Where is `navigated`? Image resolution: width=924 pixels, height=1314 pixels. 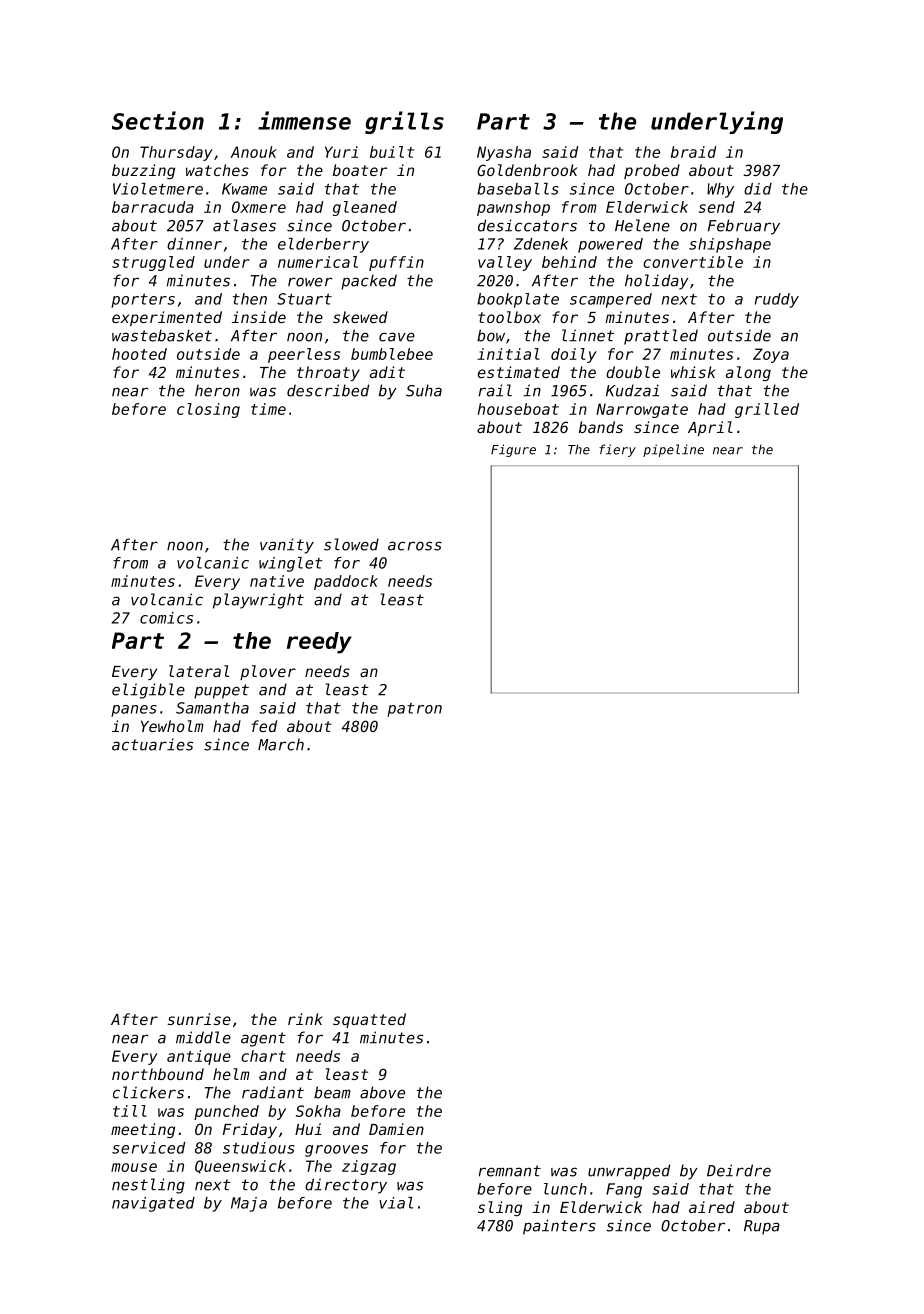
navigated is located at coordinates (153, 1204).
